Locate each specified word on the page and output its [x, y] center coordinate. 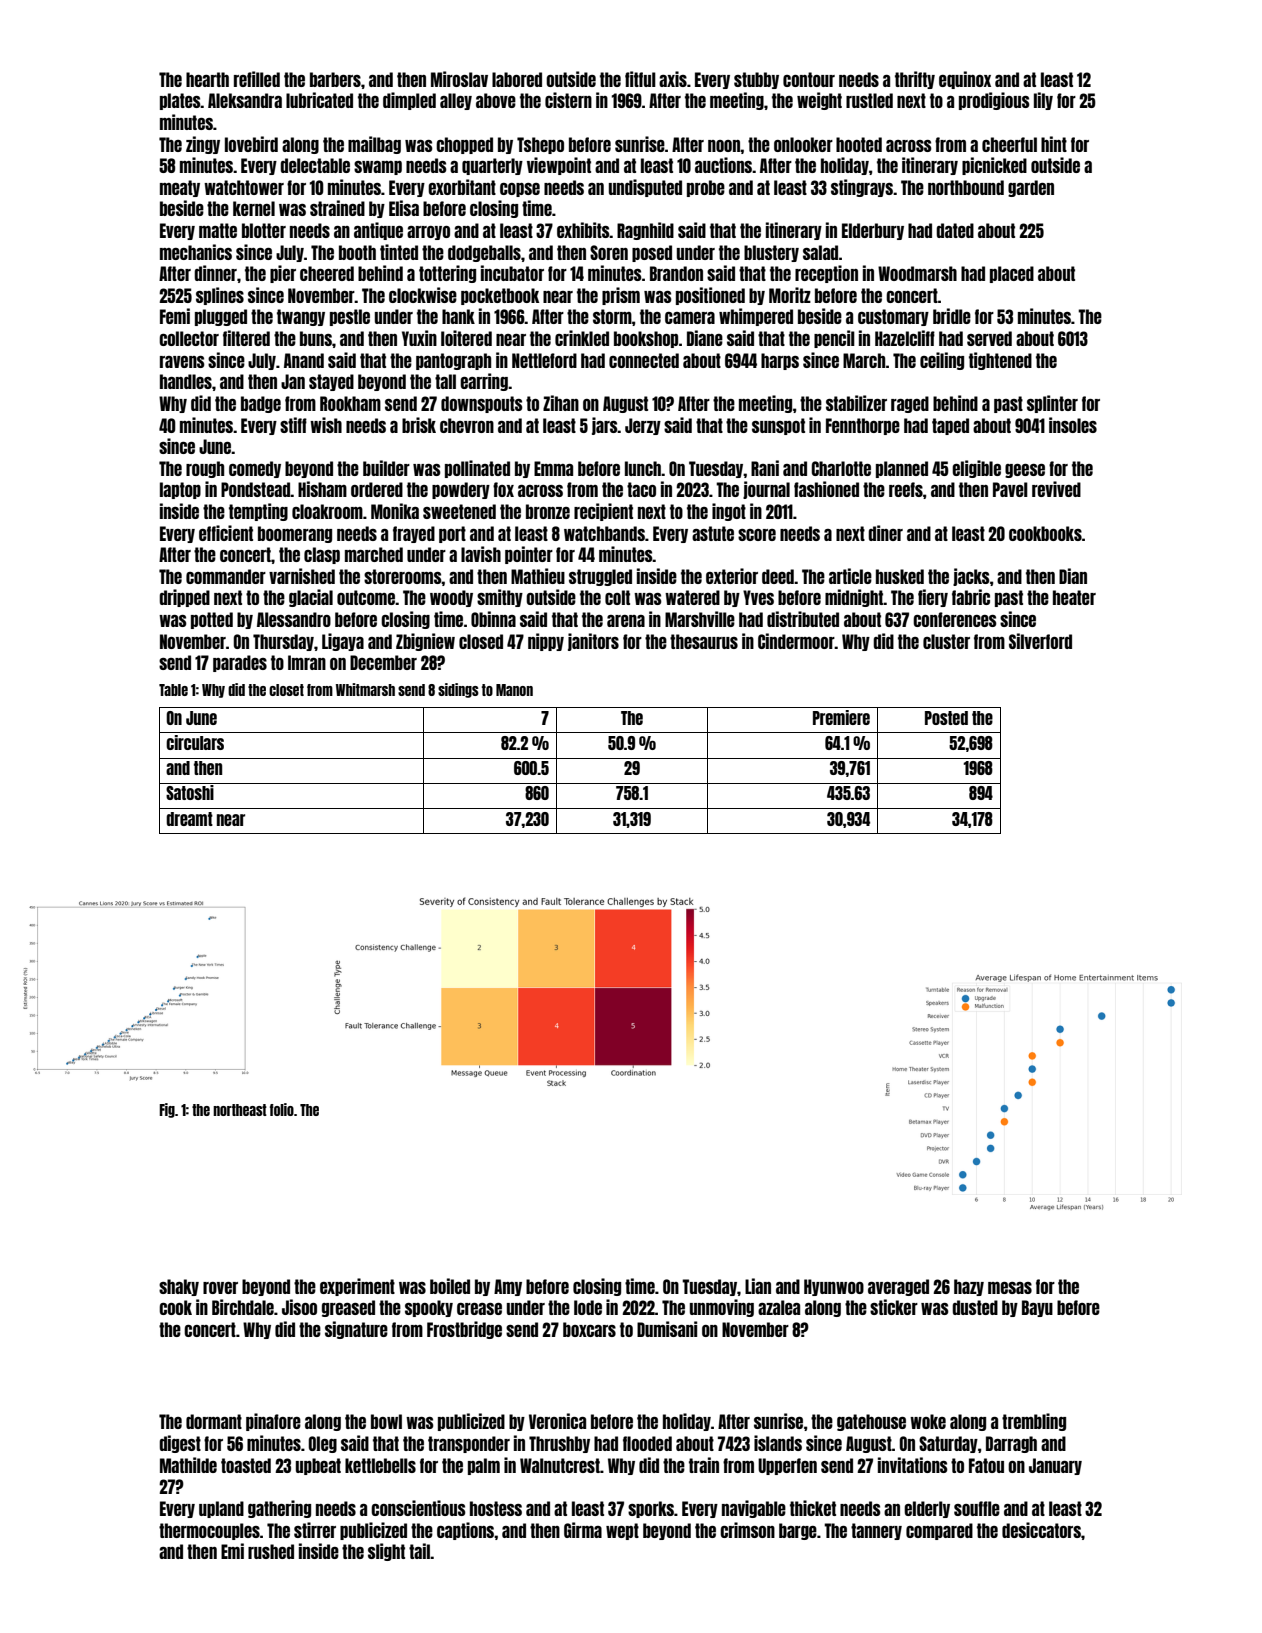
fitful [640, 79]
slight [386, 1552]
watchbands [604, 533]
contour [809, 79]
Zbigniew [425, 642]
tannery [876, 1531]
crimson [747, 1530]
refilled [257, 79]
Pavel [1010, 489]
